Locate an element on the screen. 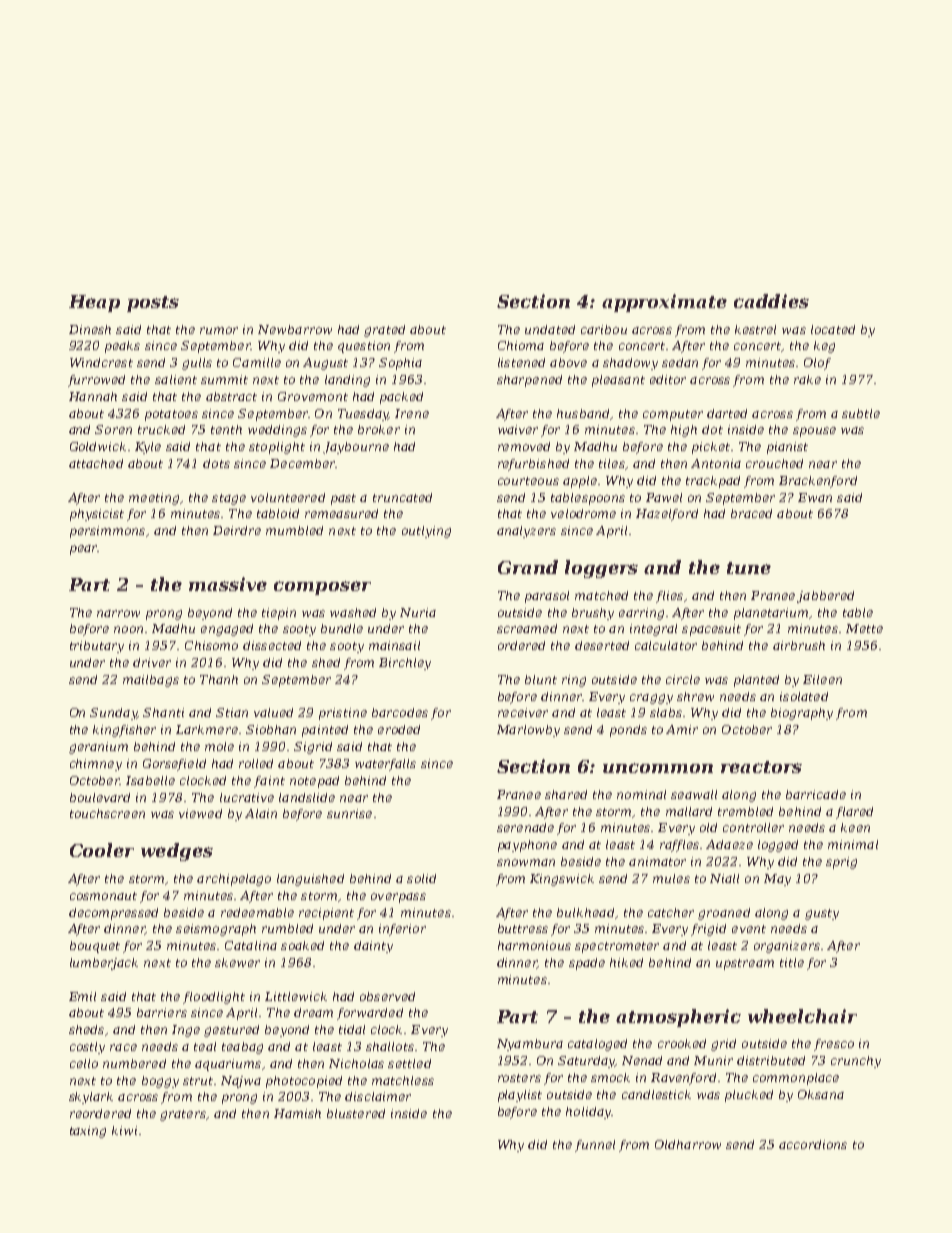  grated is located at coordinates (384, 331).
